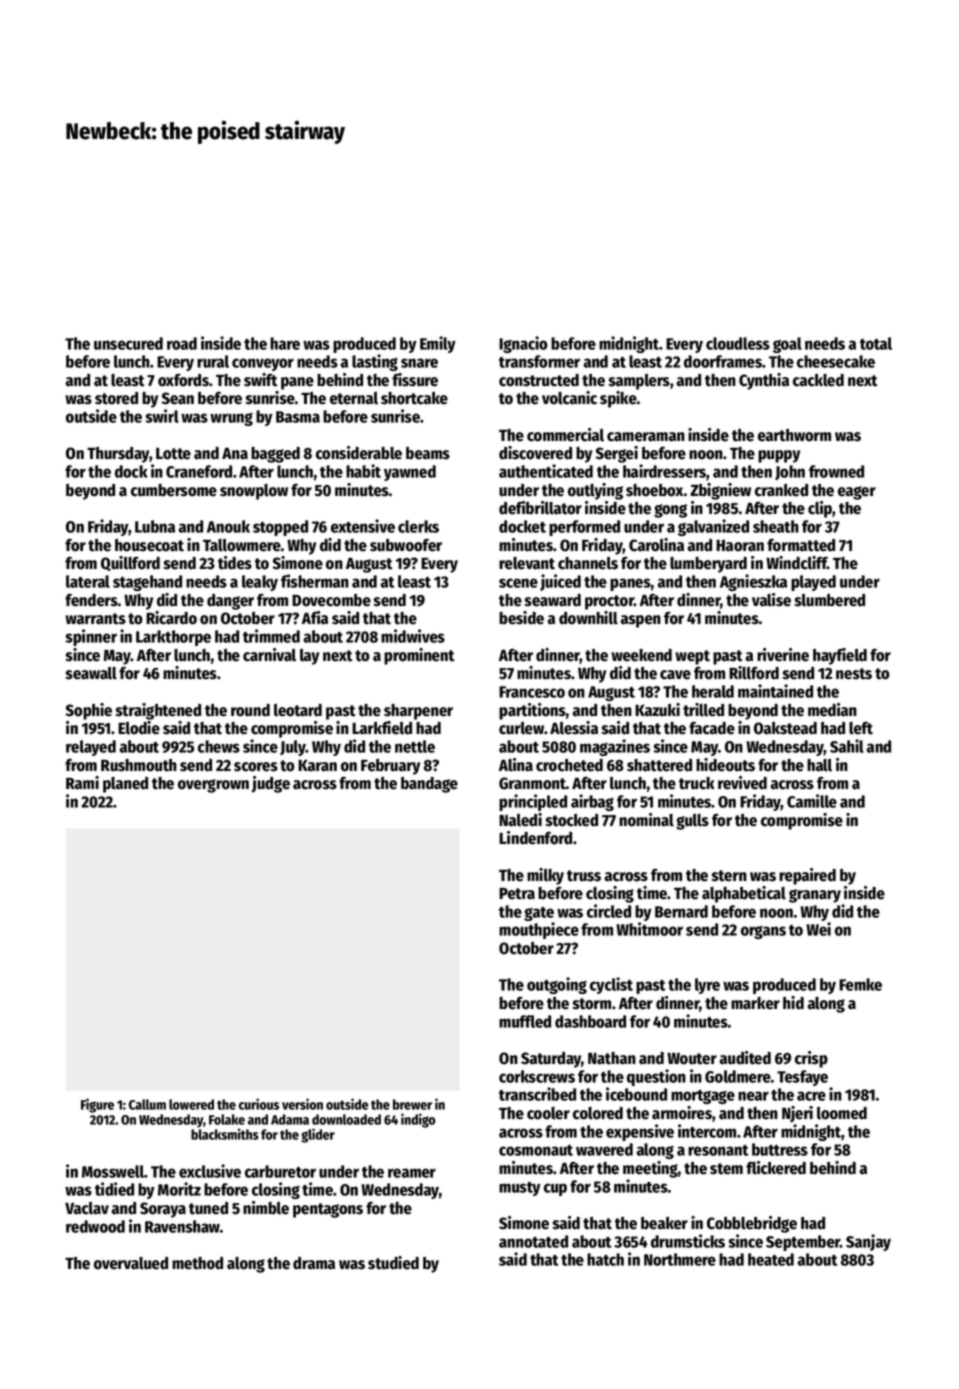  Describe the element at coordinates (707, 986) in the page. I see `lyre` at that location.
